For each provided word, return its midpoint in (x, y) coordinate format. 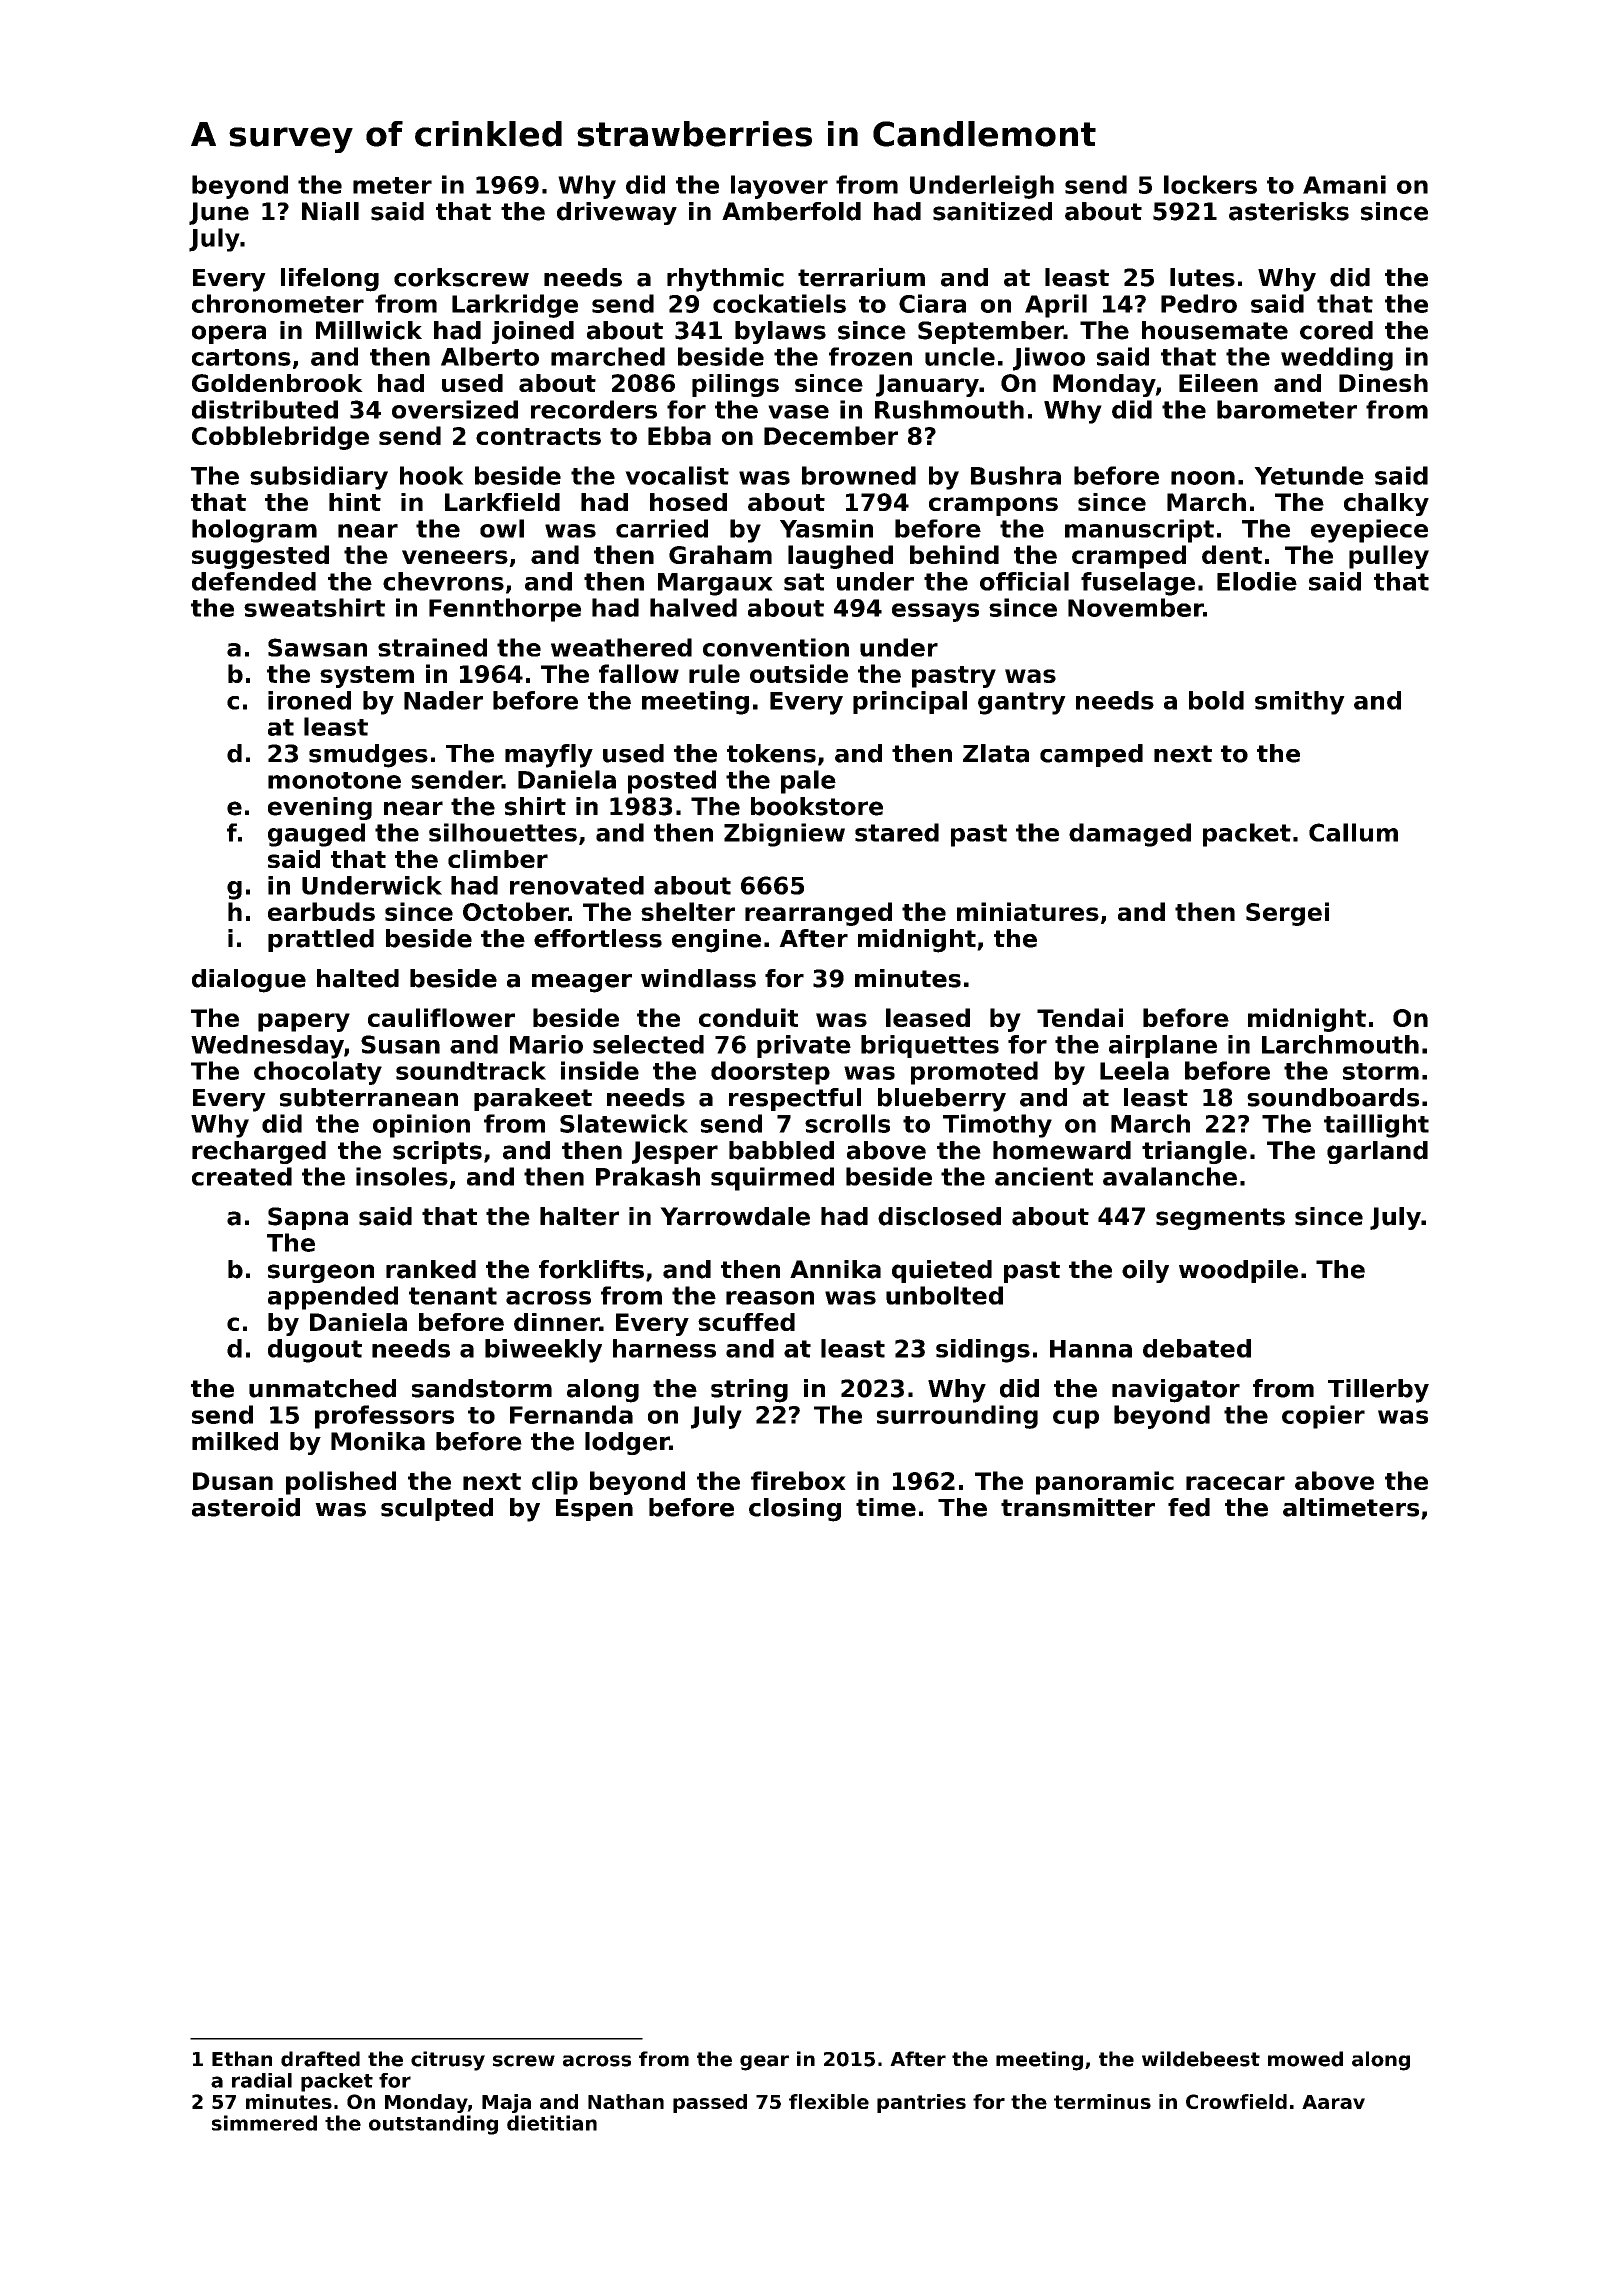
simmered (264, 2123)
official (1024, 581)
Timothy (997, 1126)
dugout (315, 1351)
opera (229, 334)
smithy (1300, 703)
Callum (1353, 832)
